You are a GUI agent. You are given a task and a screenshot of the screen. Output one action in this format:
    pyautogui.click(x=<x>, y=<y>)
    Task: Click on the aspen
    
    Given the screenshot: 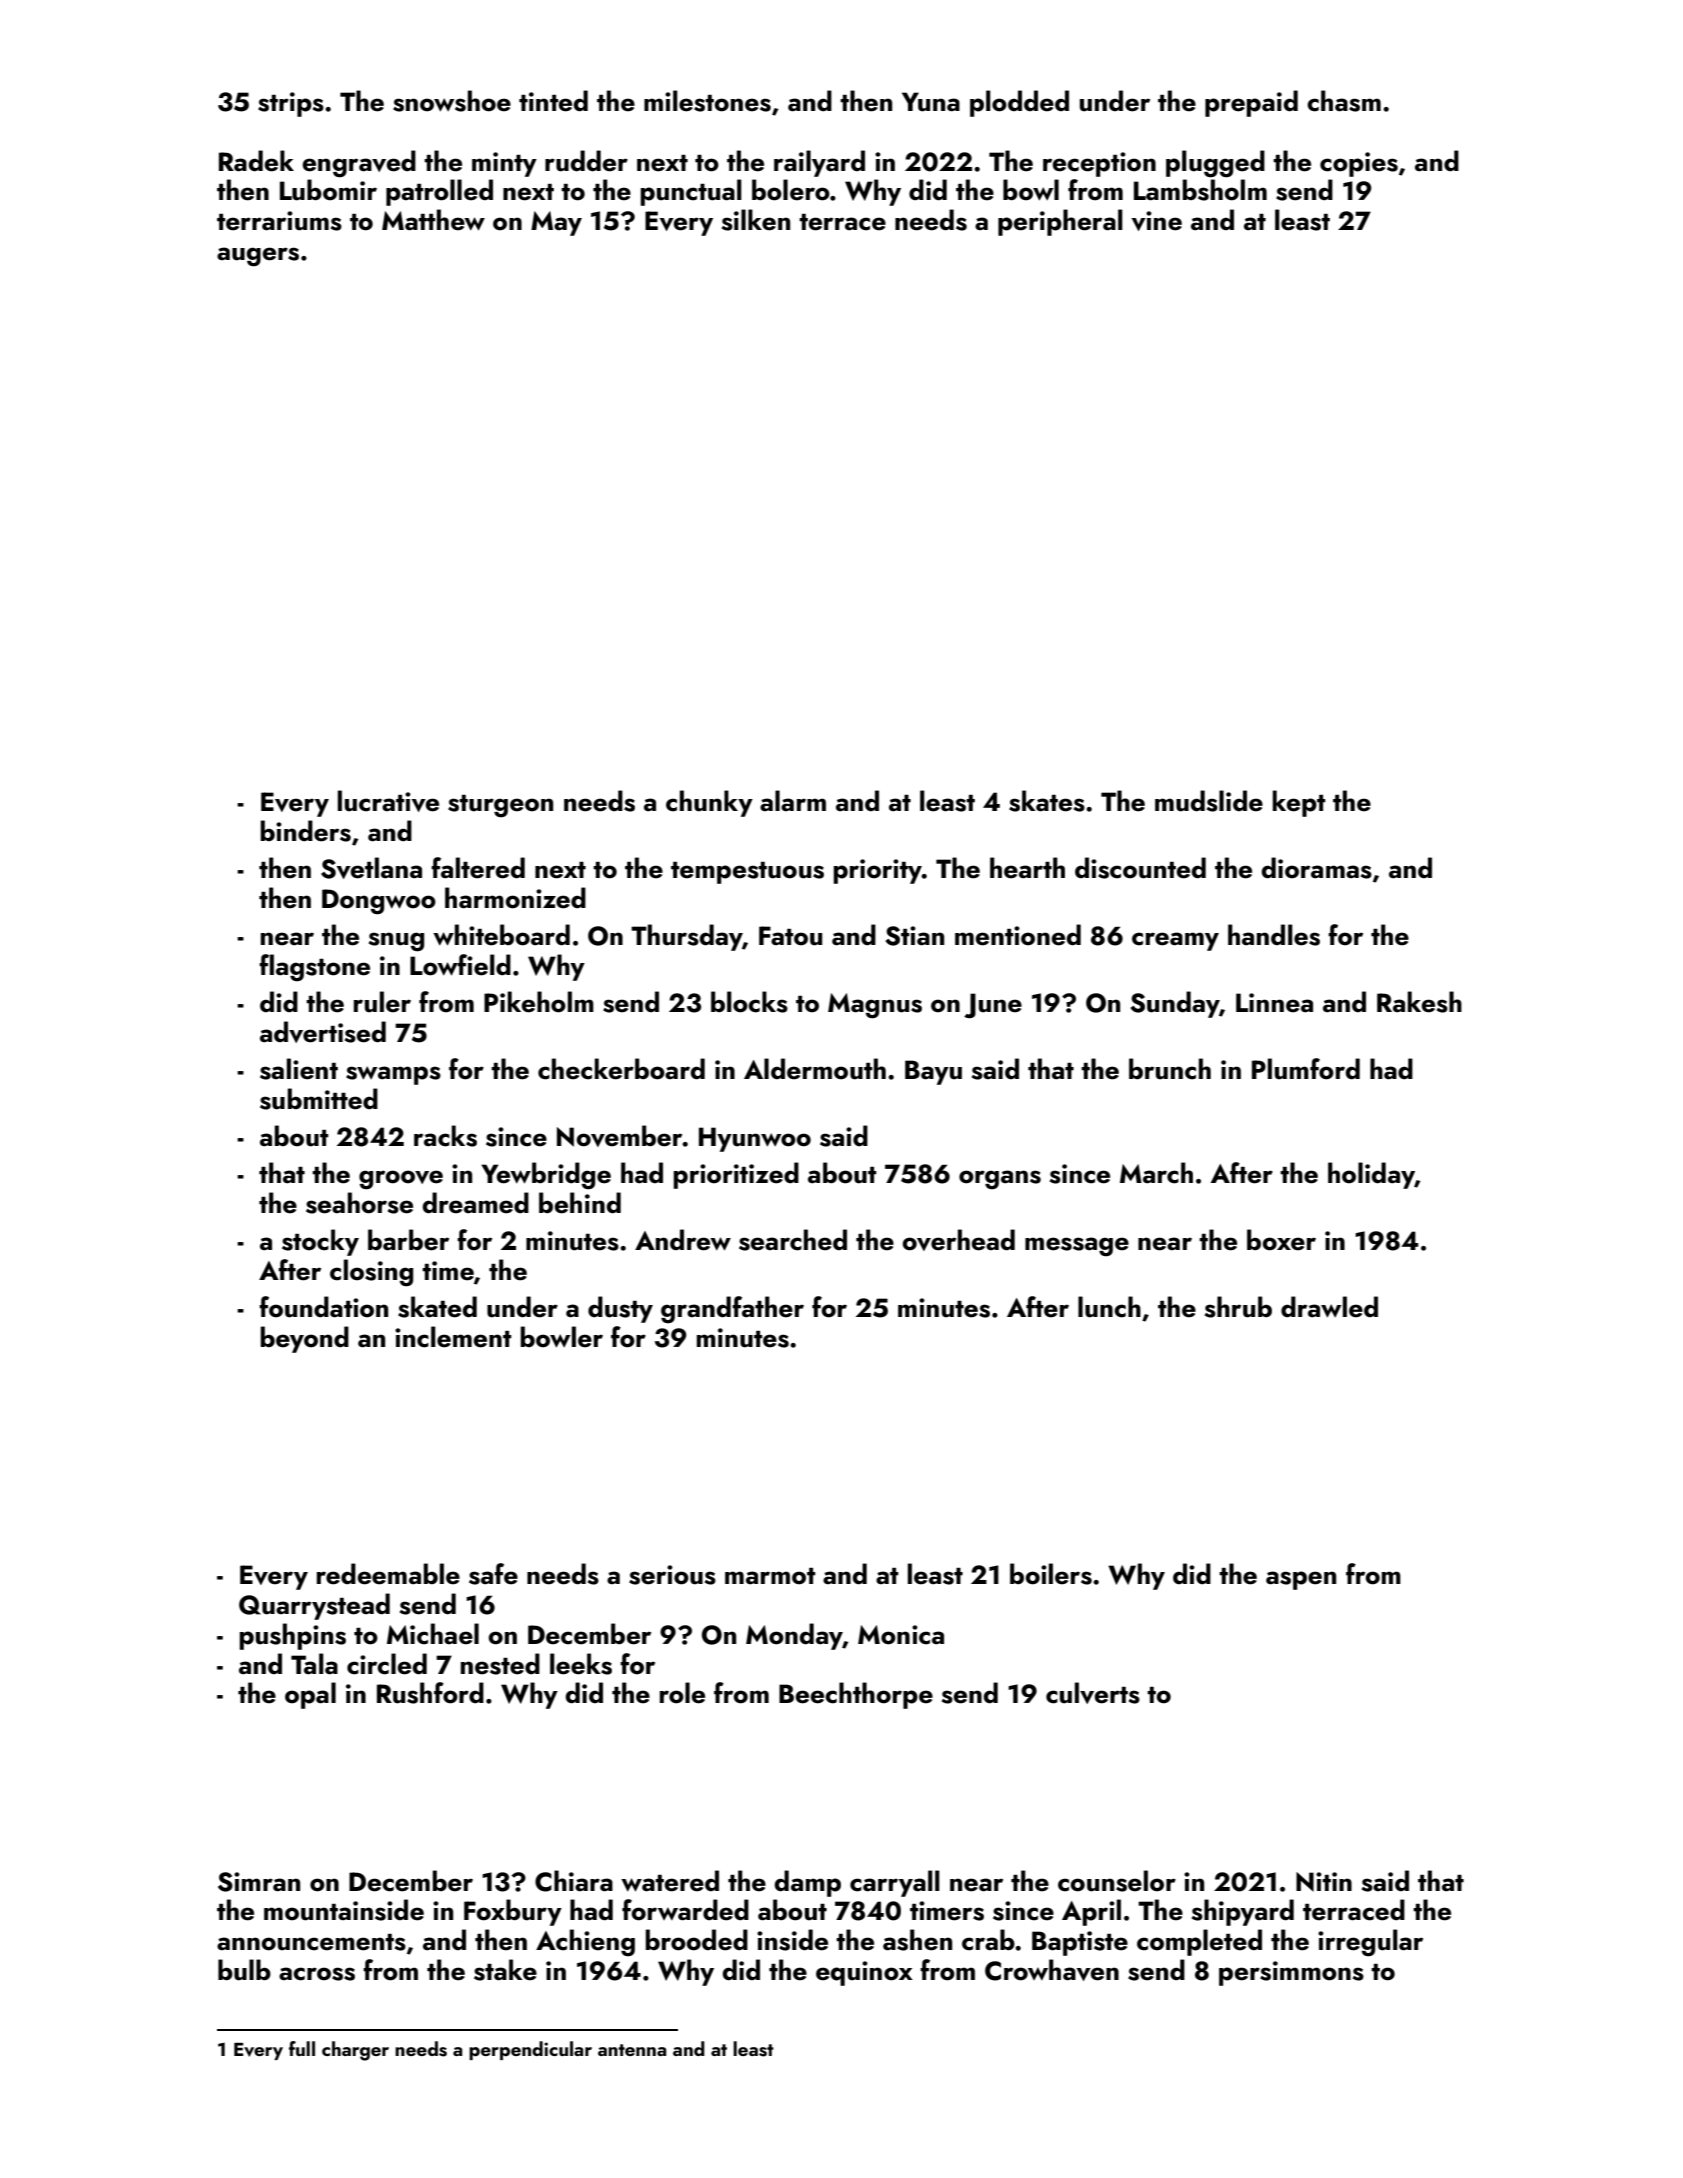 What is the action you would take?
    pyautogui.click(x=1301, y=1580)
